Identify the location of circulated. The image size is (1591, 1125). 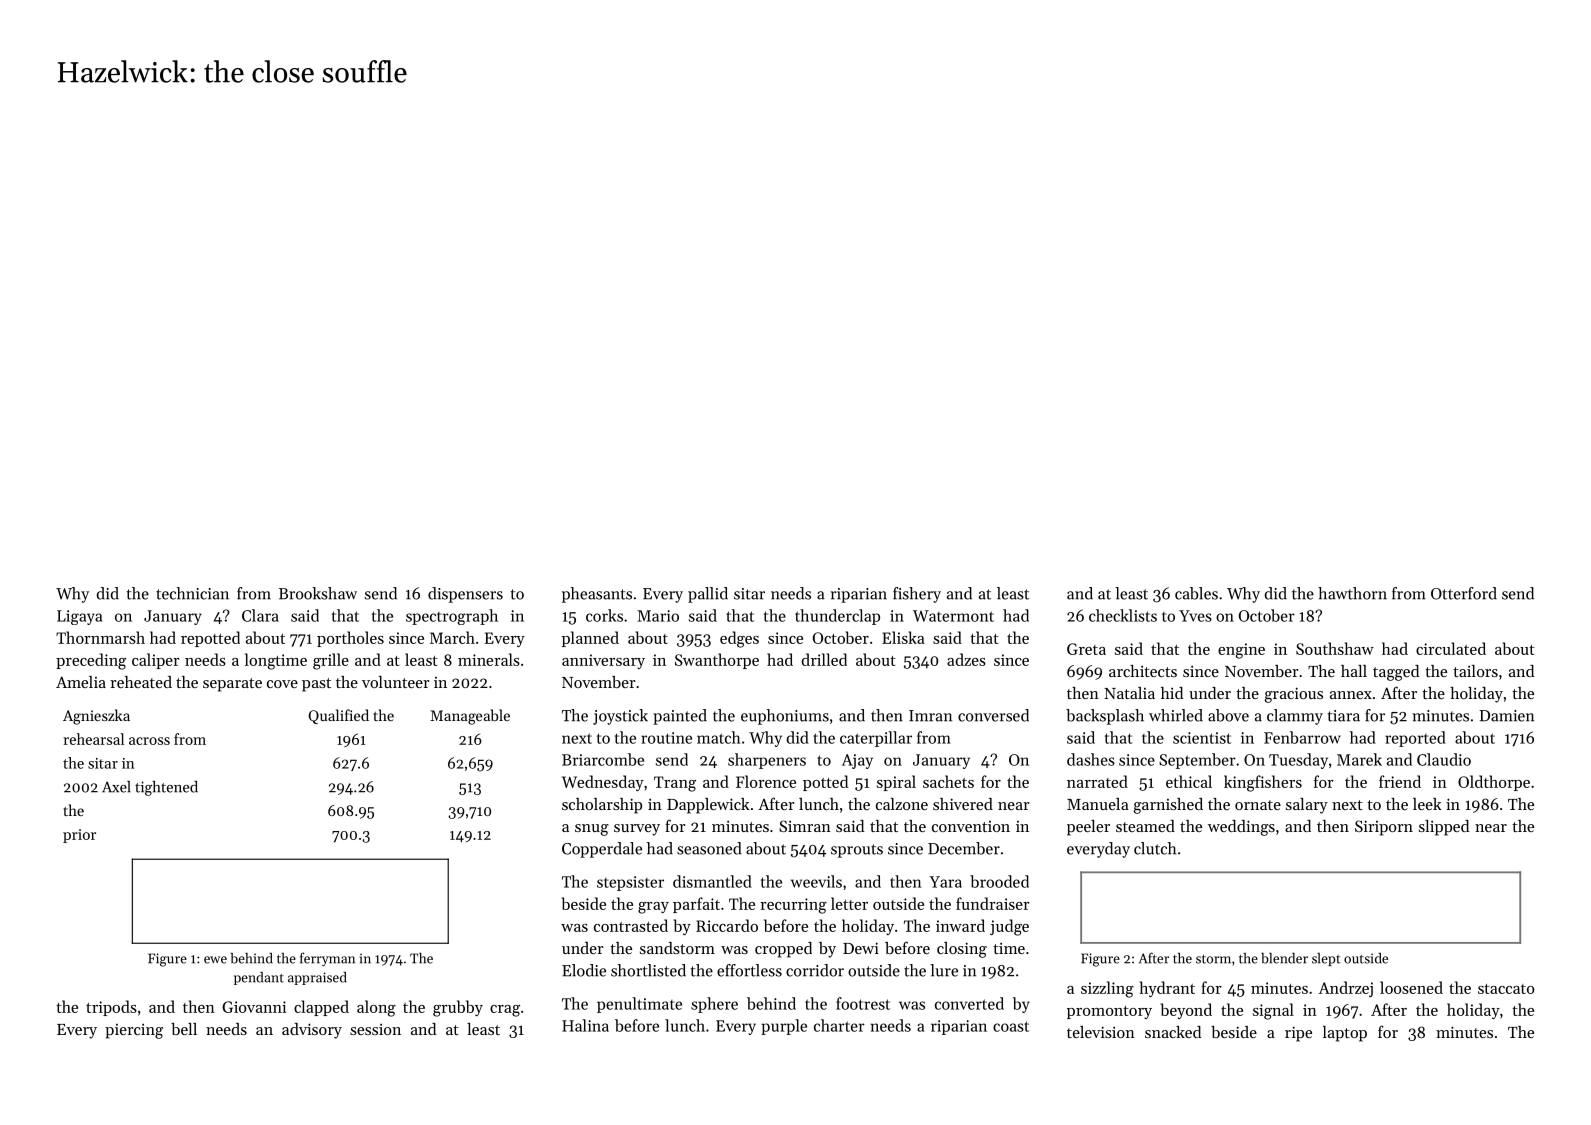
(1451, 648).
